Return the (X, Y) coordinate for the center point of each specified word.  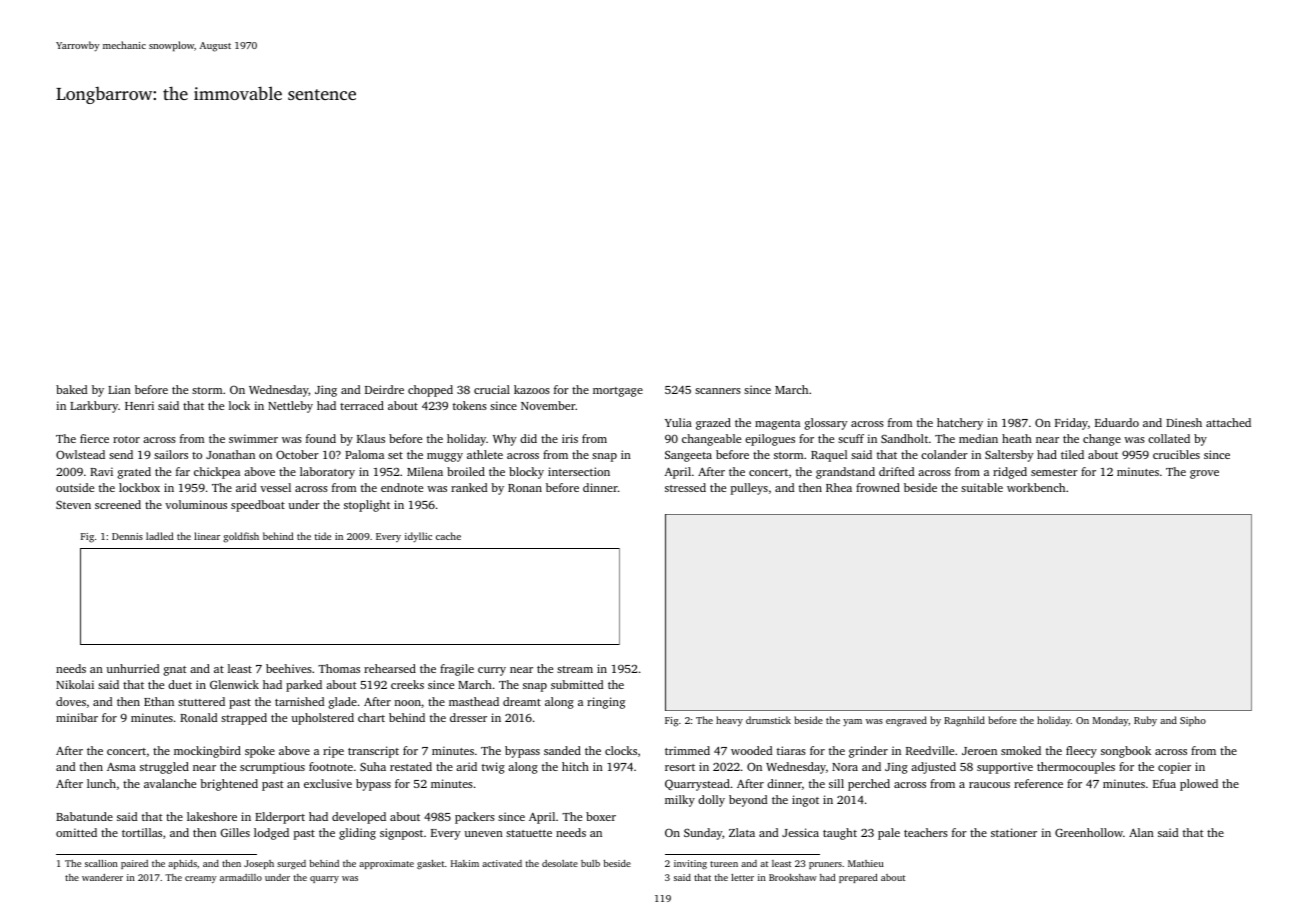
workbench (1036, 487)
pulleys (749, 489)
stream (575, 669)
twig (493, 768)
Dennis (127, 536)
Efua (1164, 783)
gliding (357, 834)
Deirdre (384, 389)
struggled (164, 768)
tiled (1072, 454)
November (548, 405)
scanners (718, 391)
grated (134, 473)
